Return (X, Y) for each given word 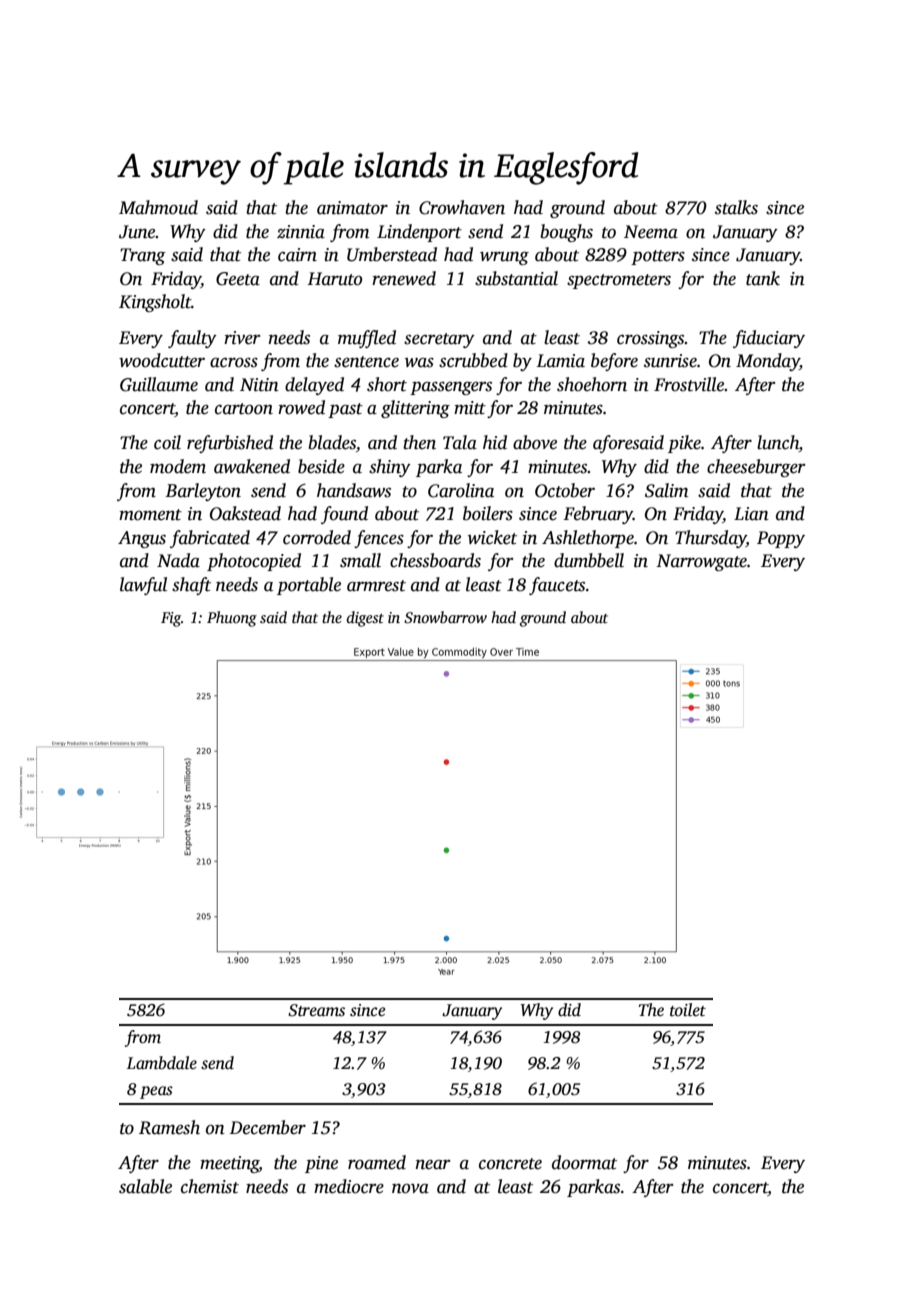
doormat (584, 1162)
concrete (510, 1164)
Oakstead (245, 513)
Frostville (689, 384)
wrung (504, 258)
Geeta (238, 279)
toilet (688, 1010)
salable (145, 1186)
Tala (460, 442)
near (433, 1164)
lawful (143, 586)
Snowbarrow (445, 617)
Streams (316, 1010)
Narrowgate (701, 562)
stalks (736, 207)
